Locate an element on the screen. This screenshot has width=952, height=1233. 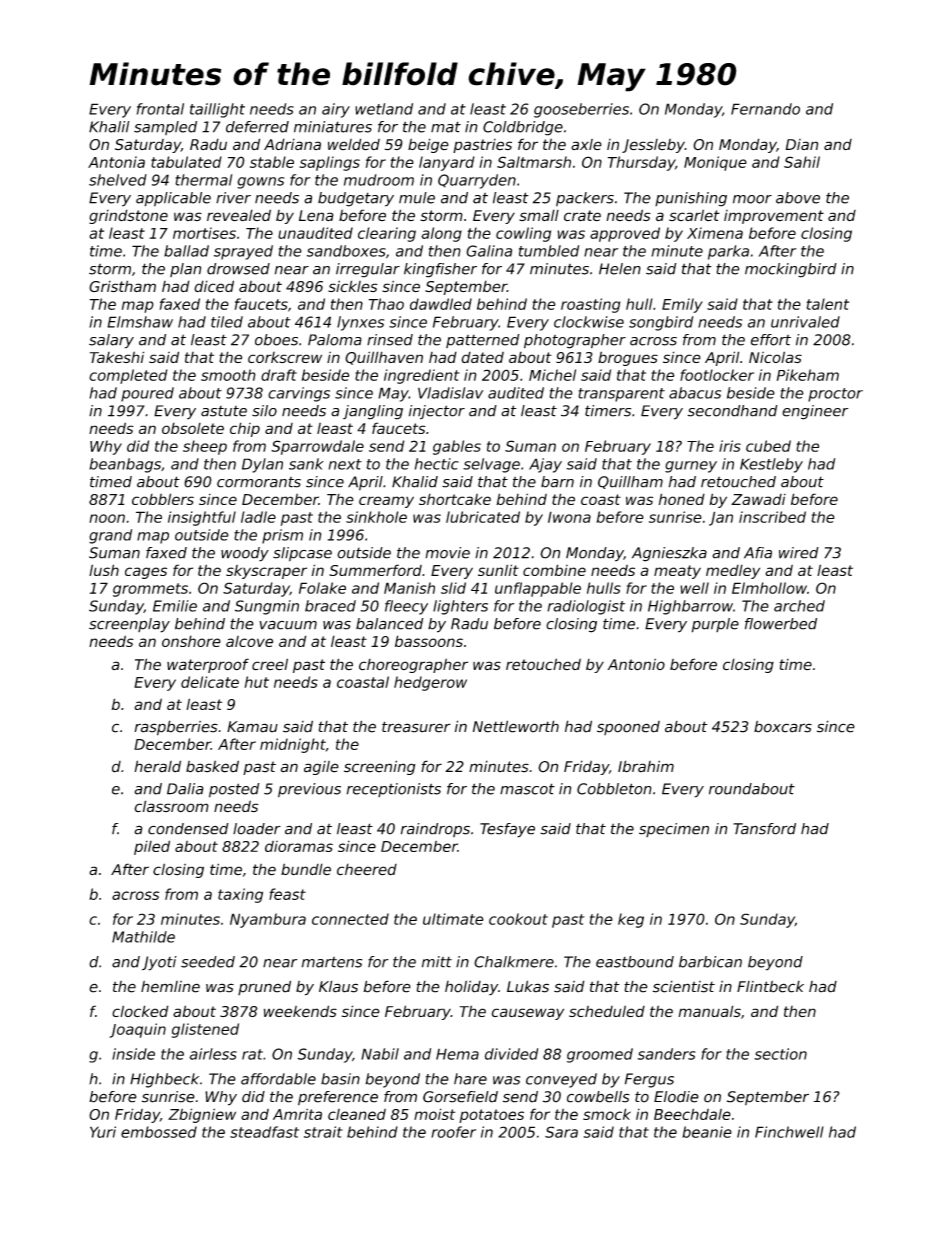
section is located at coordinates (780, 1054).
